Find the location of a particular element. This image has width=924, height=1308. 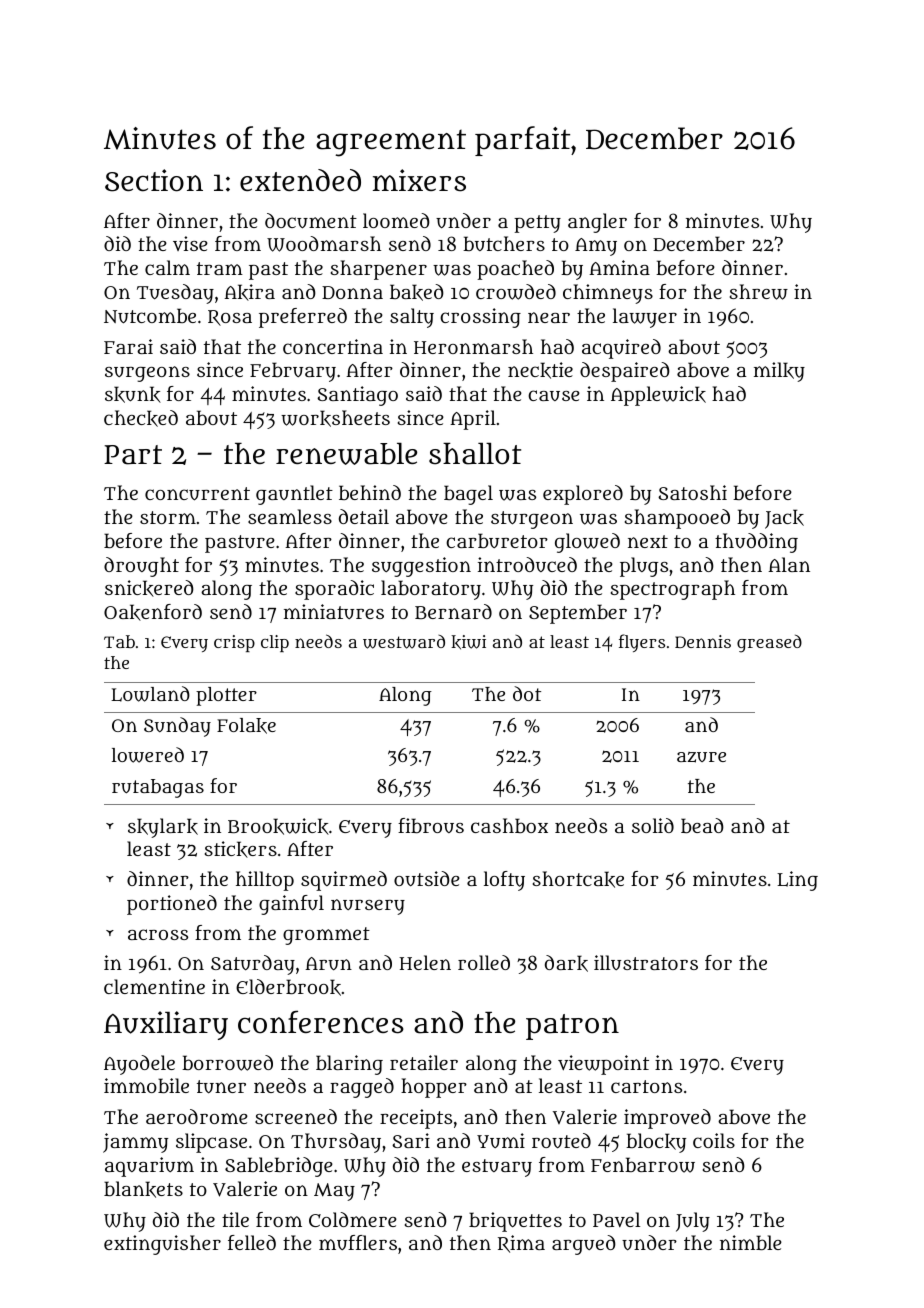

explored is located at coordinates (583, 495).
